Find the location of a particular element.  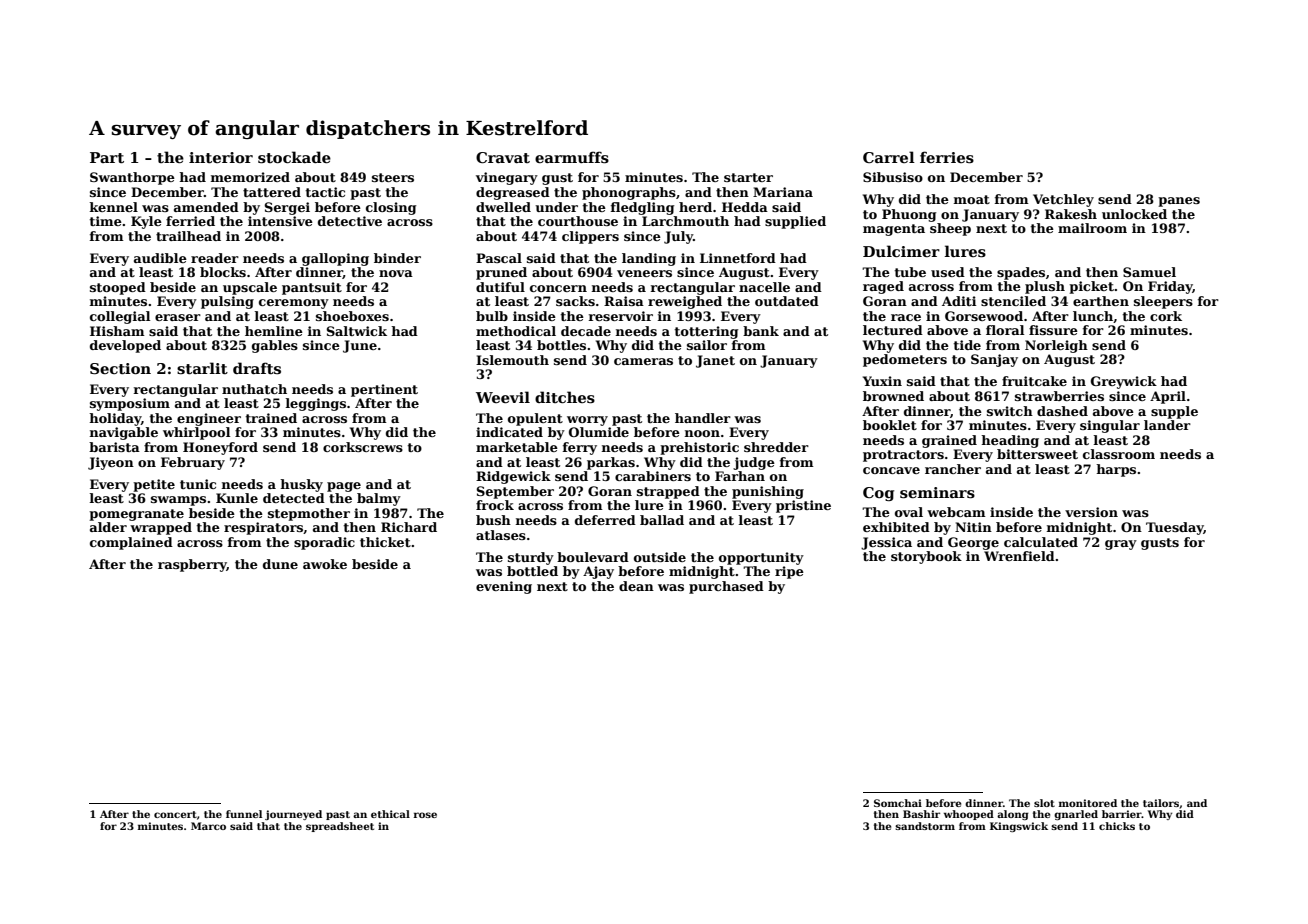

Kyle is located at coordinates (146, 222).
